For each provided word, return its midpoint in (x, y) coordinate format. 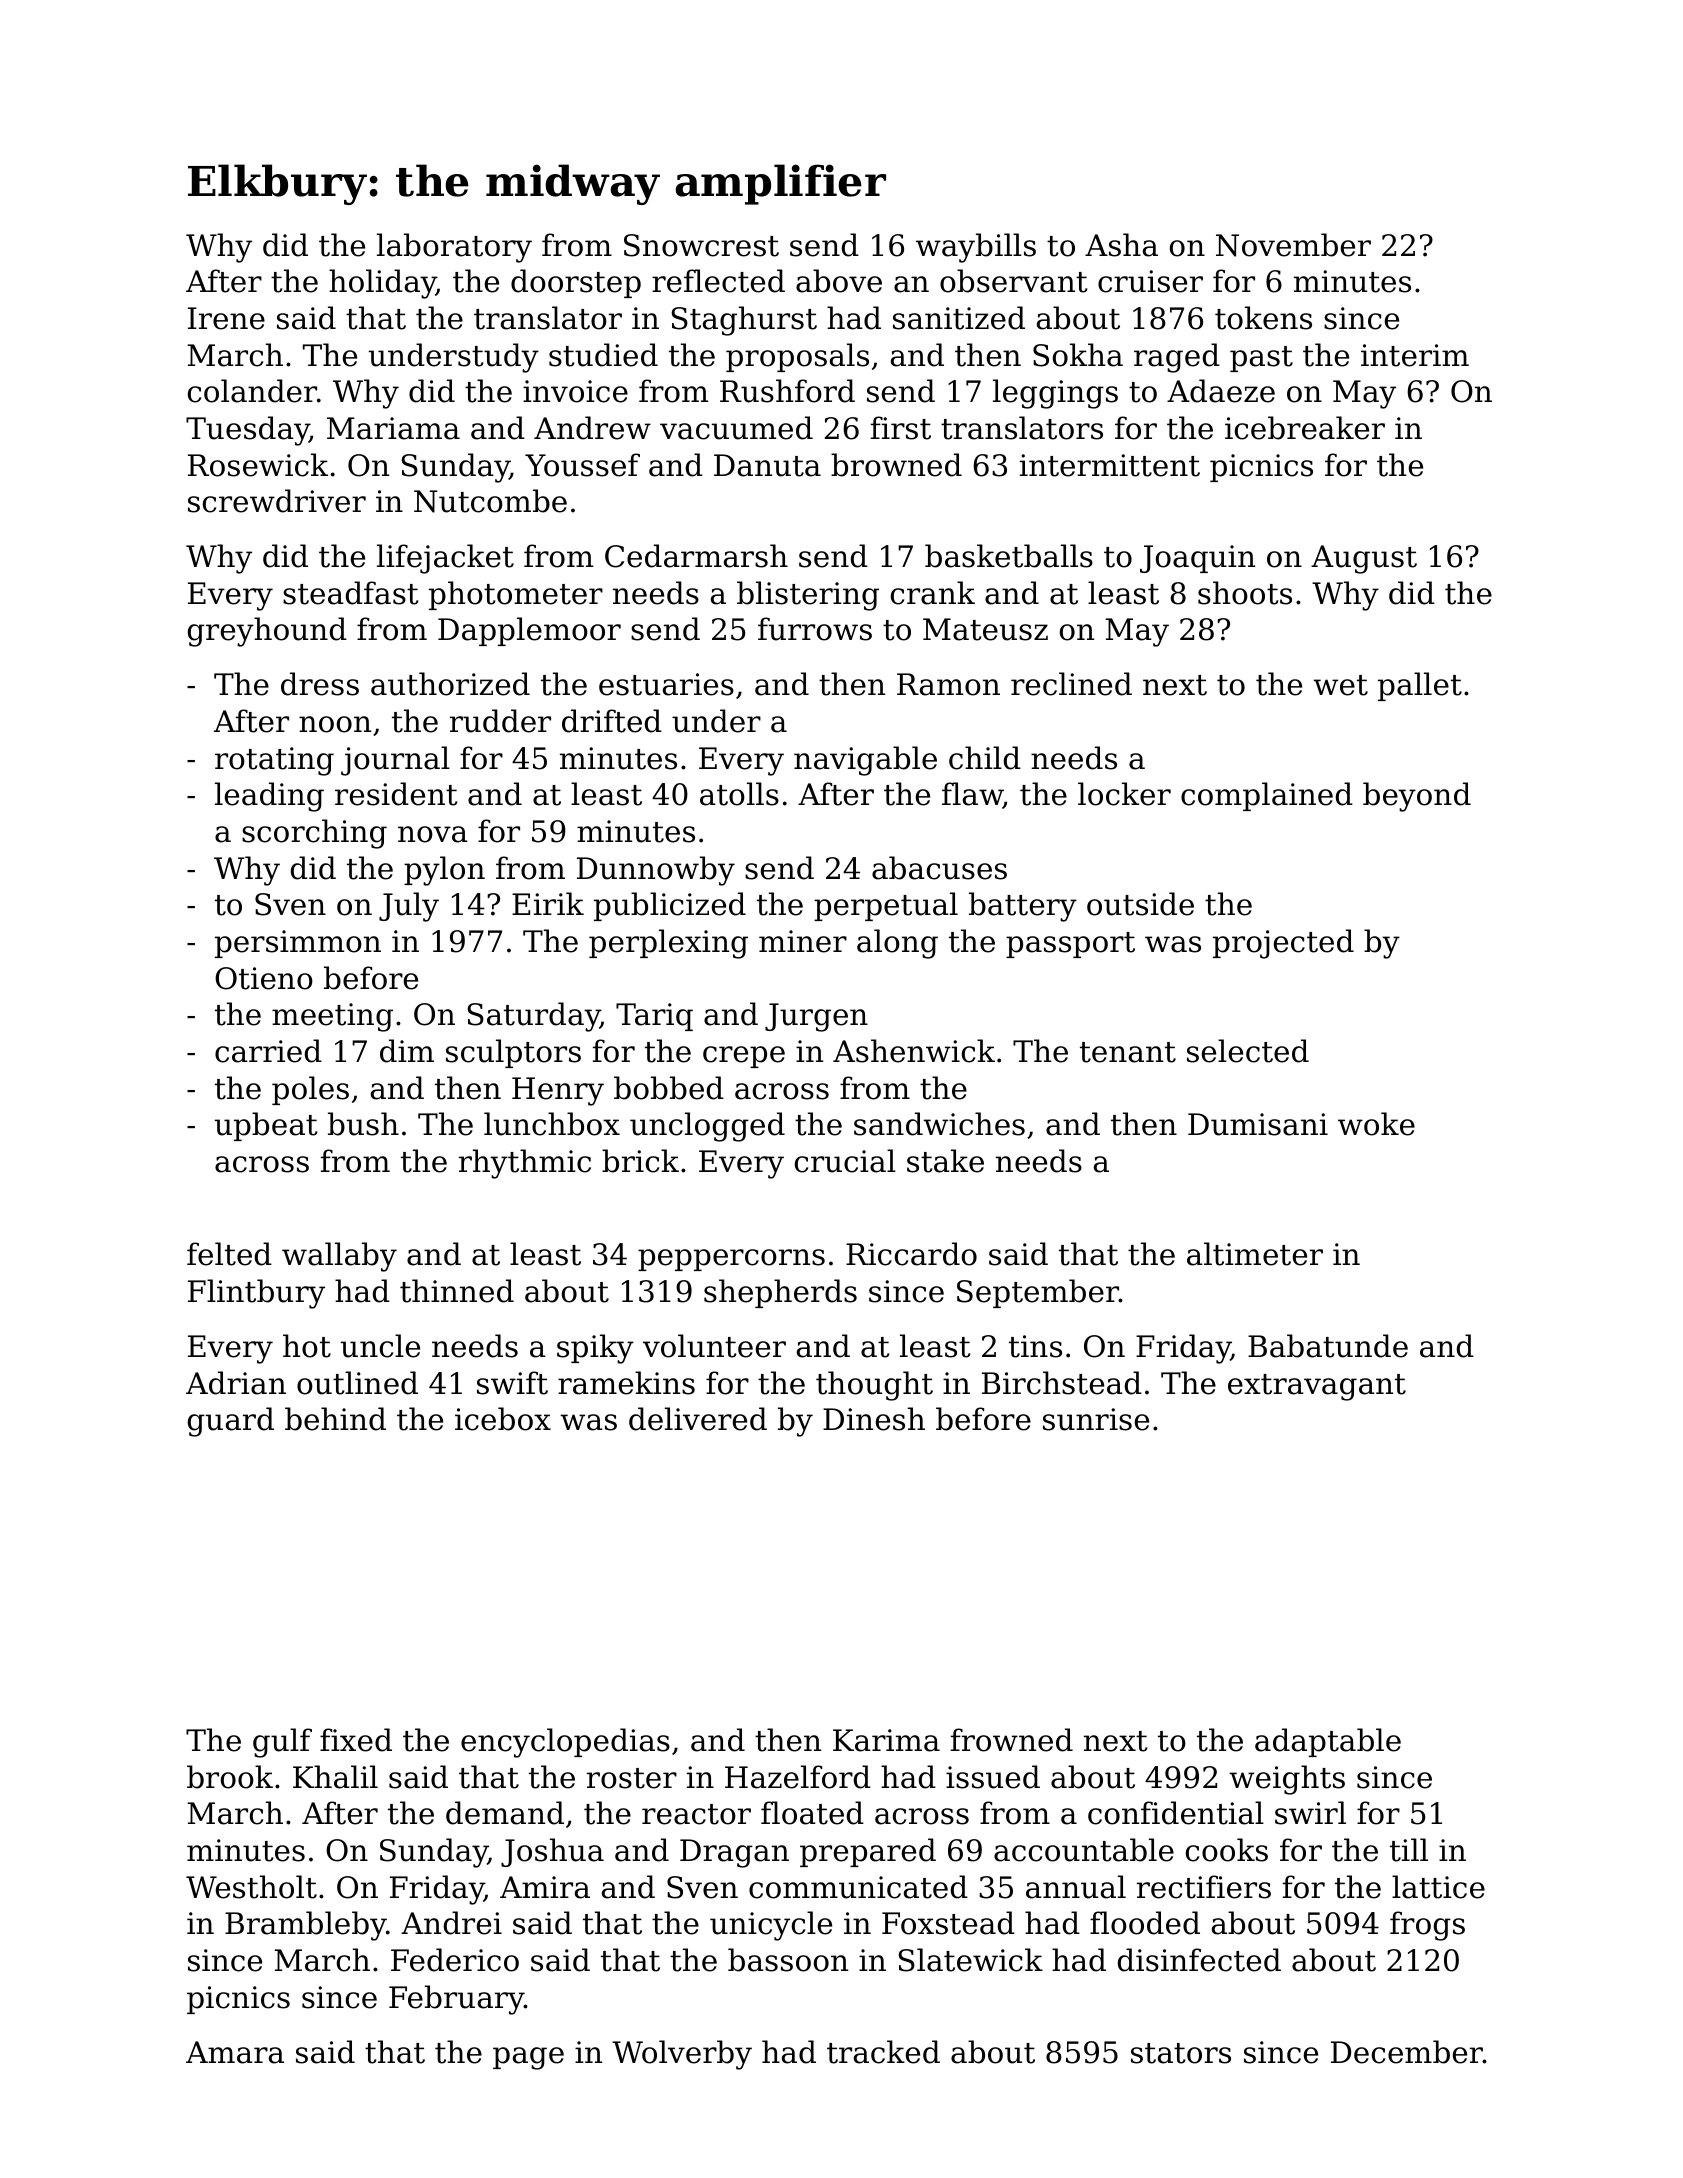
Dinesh (874, 1419)
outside (1140, 904)
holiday (382, 284)
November (1293, 245)
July (409, 907)
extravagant (1317, 1387)
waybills (976, 248)
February (456, 2000)
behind (335, 1419)
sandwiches (939, 1124)
